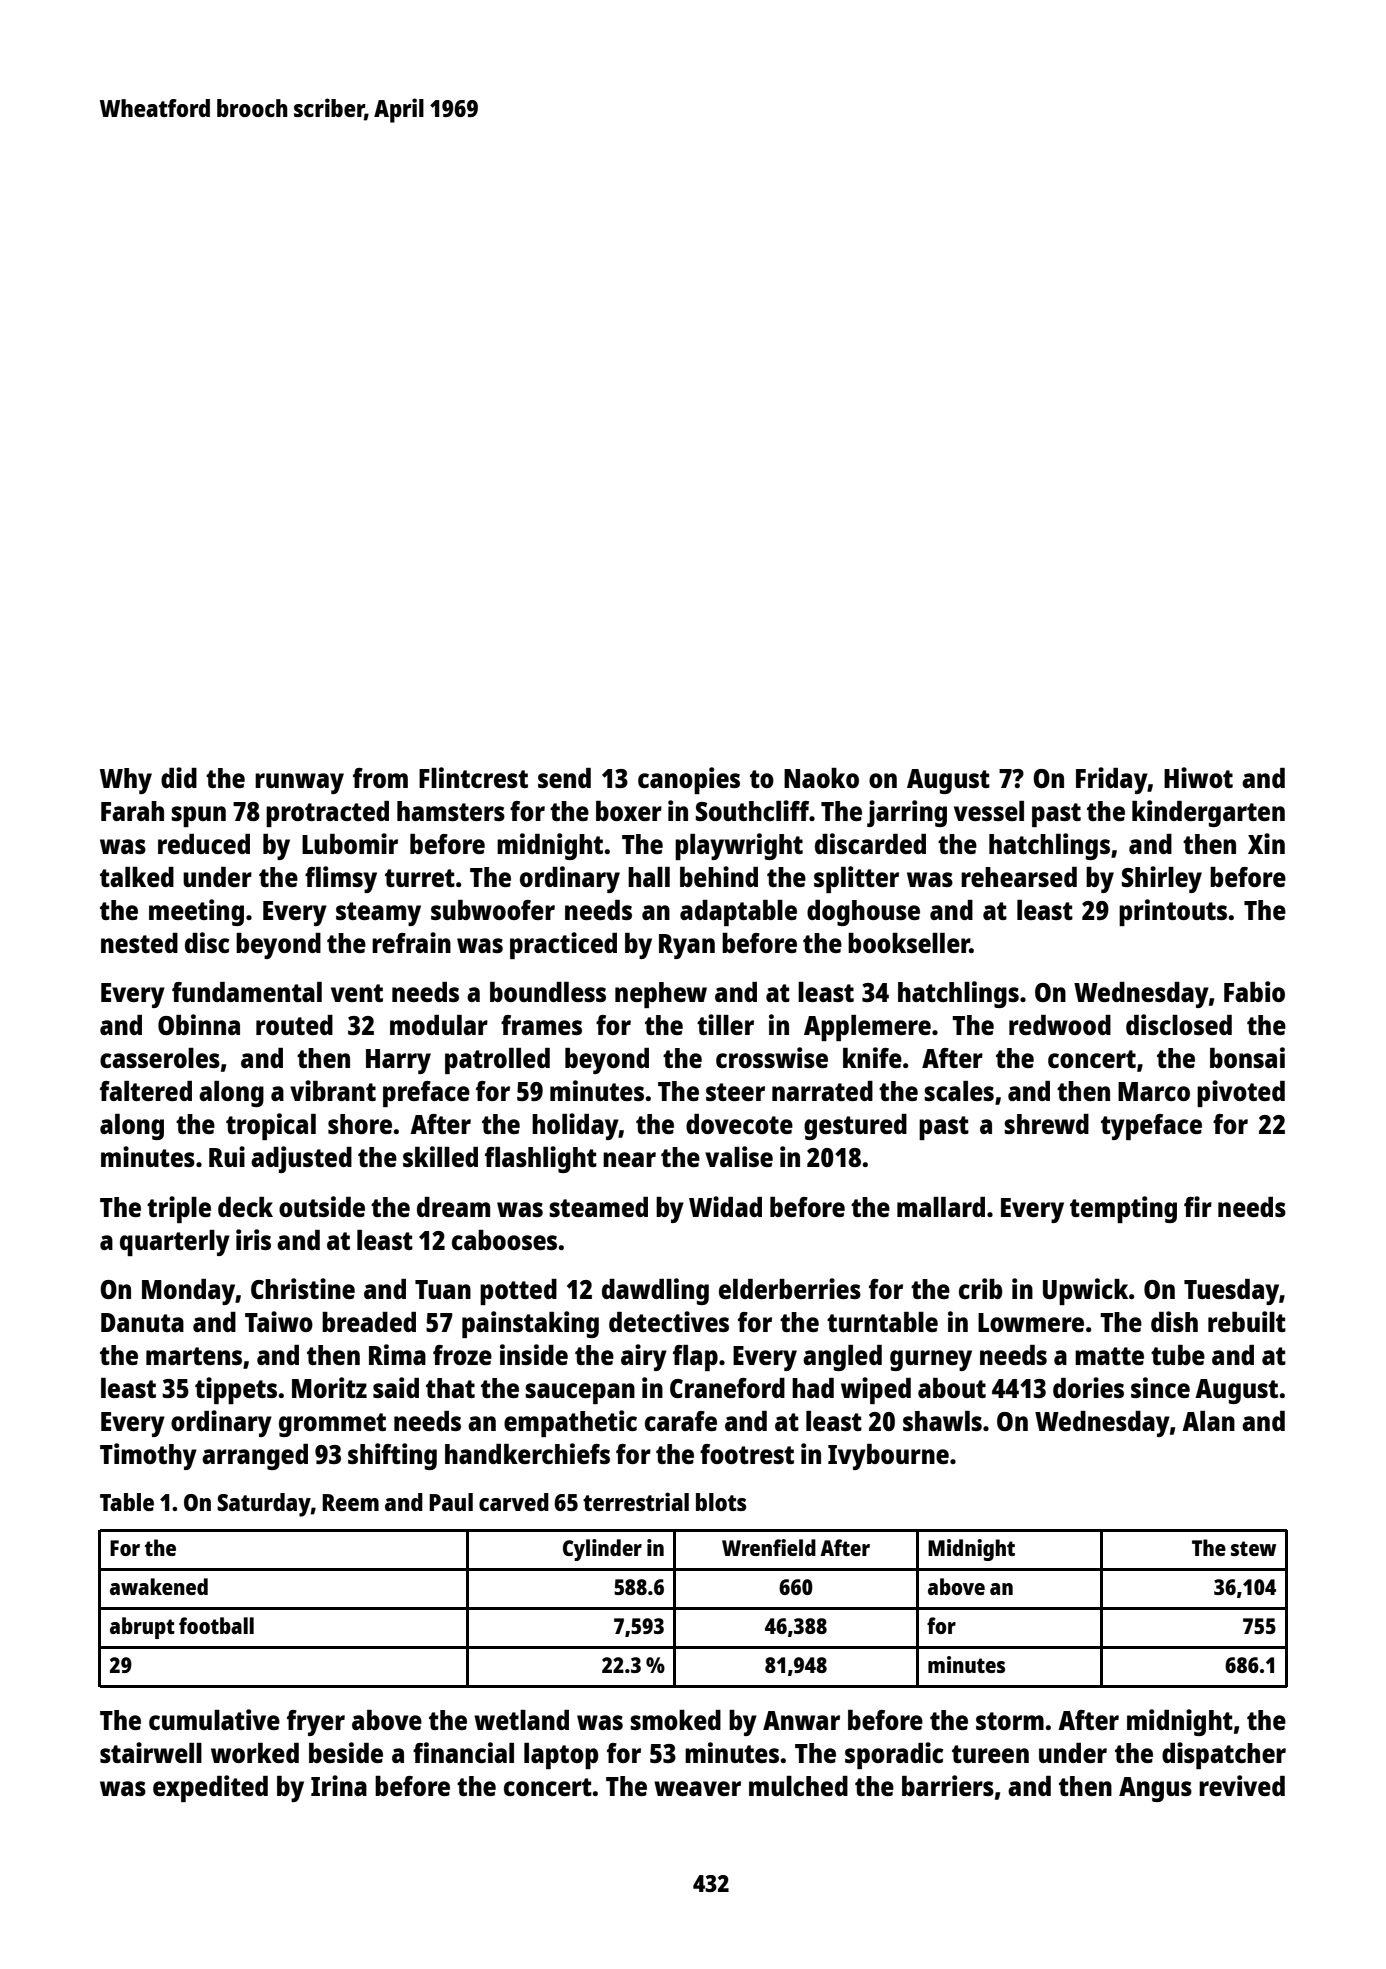  What do you see at coordinates (1247, 1057) in the image?
I see `bonsai` at bounding box center [1247, 1057].
